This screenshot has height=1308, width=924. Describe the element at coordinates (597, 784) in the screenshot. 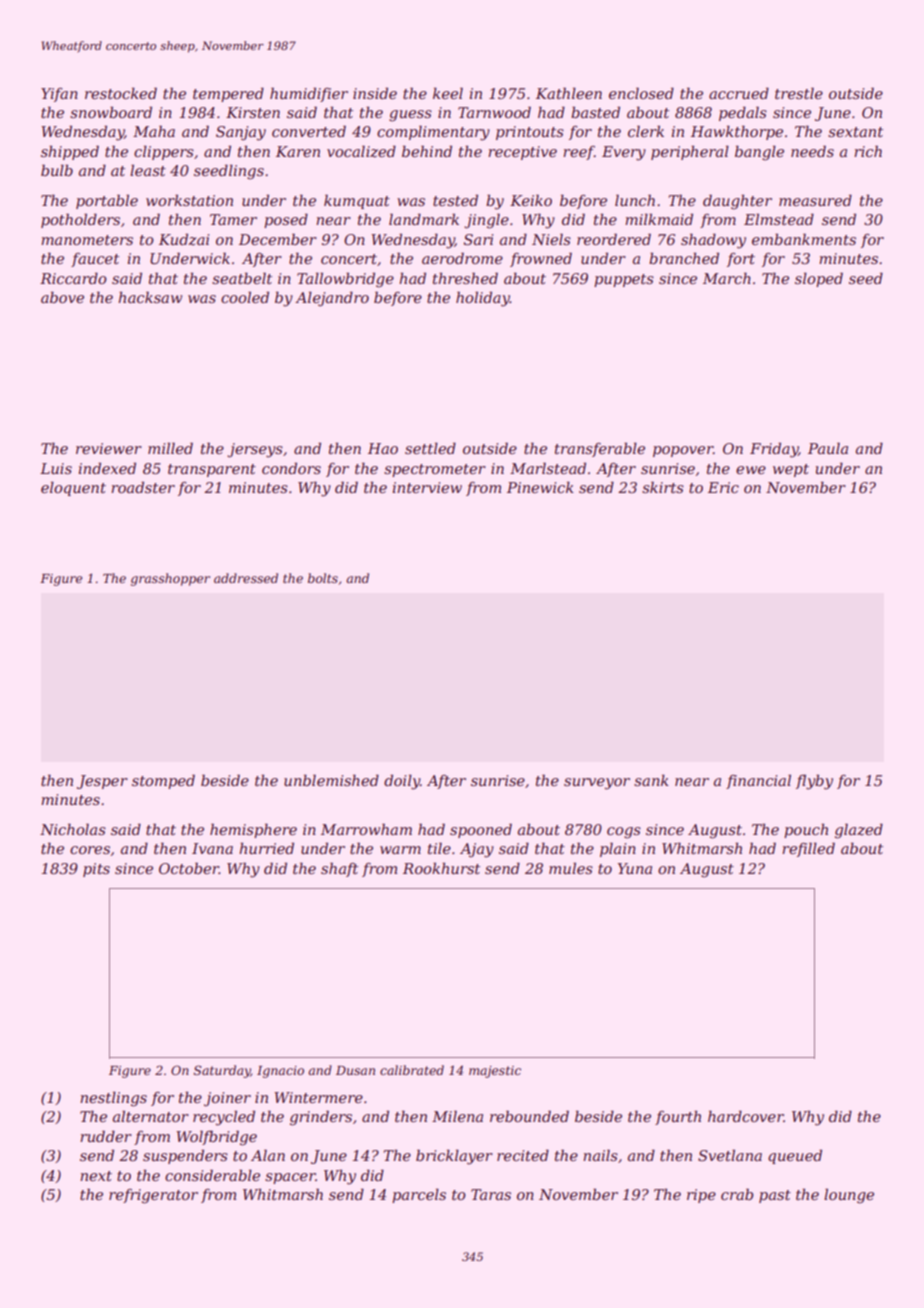

I see `surveyor` at that location.
